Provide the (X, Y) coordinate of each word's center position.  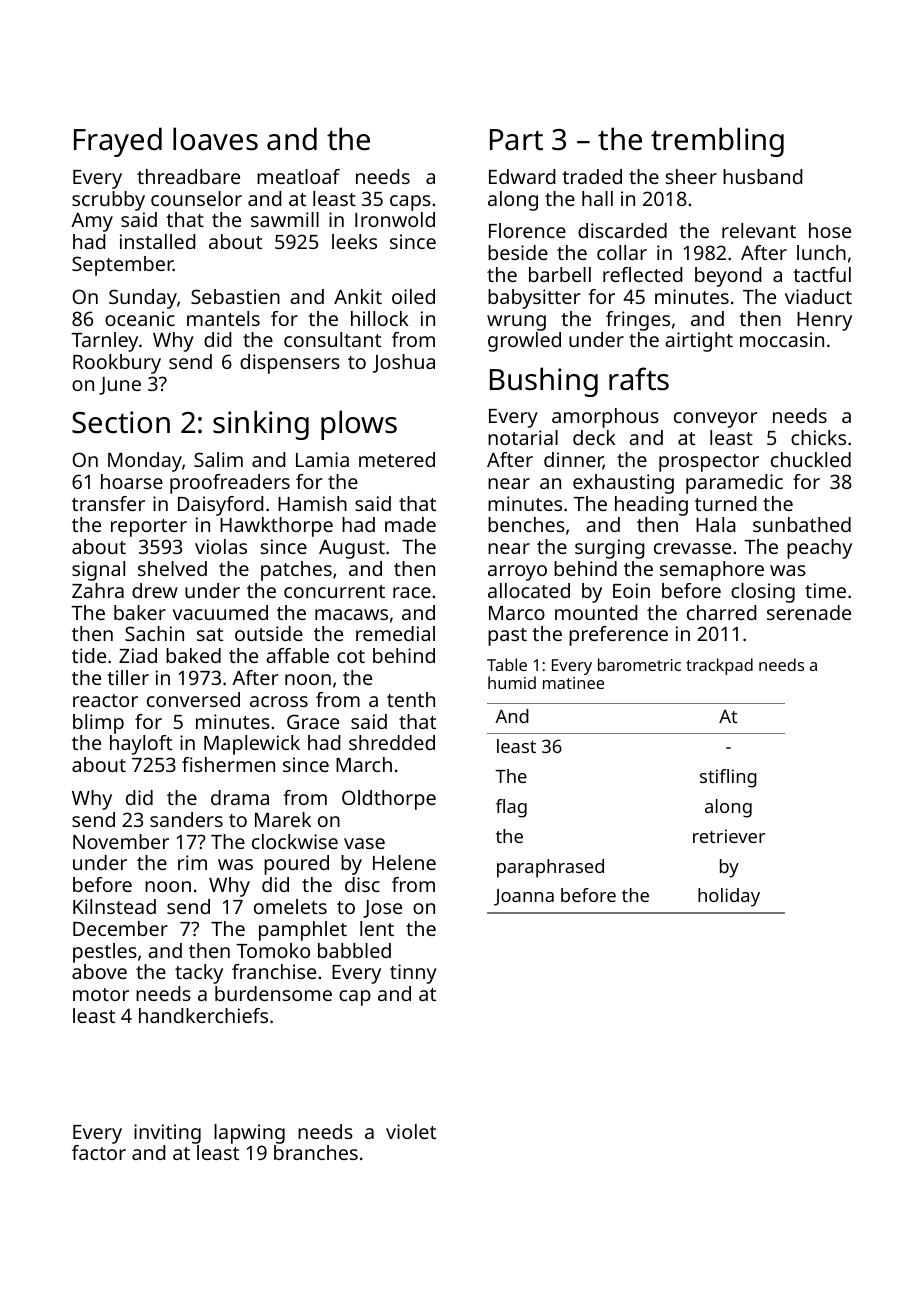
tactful (822, 274)
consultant (332, 339)
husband (763, 176)
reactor (105, 700)
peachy (819, 549)
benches (526, 524)
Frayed (118, 142)
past (507, 637)
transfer (108, 503)
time (825, 590)
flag (511, 808)
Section (121, 422)
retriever (729, 836)
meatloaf (298, 176)
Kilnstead (114, 906)
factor (99, 1152)
